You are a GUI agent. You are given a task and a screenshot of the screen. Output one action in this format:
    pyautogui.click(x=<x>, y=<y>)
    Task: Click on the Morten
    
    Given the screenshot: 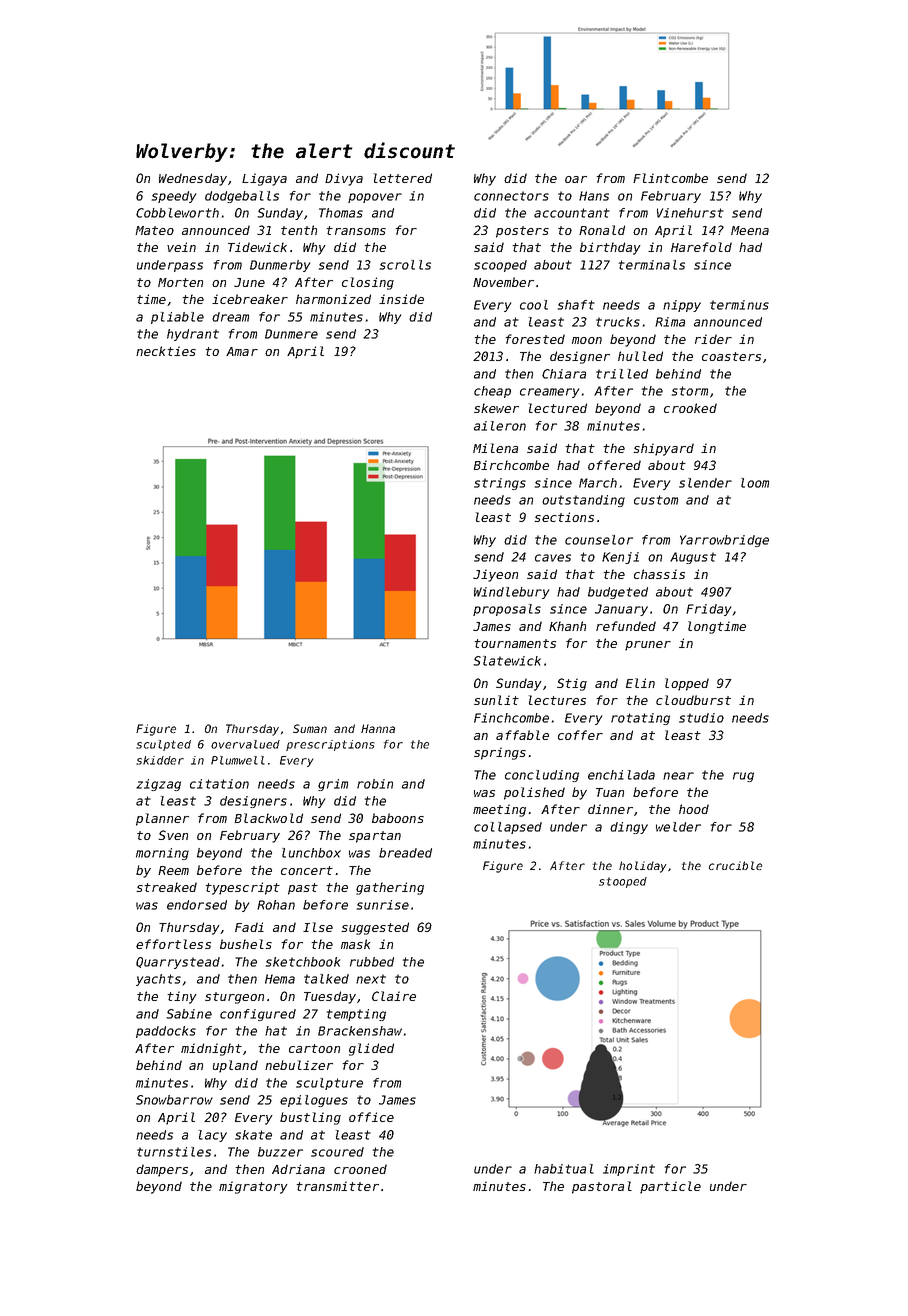 What is the action you would take?
    pyautogui.click(x=180, y=282)
